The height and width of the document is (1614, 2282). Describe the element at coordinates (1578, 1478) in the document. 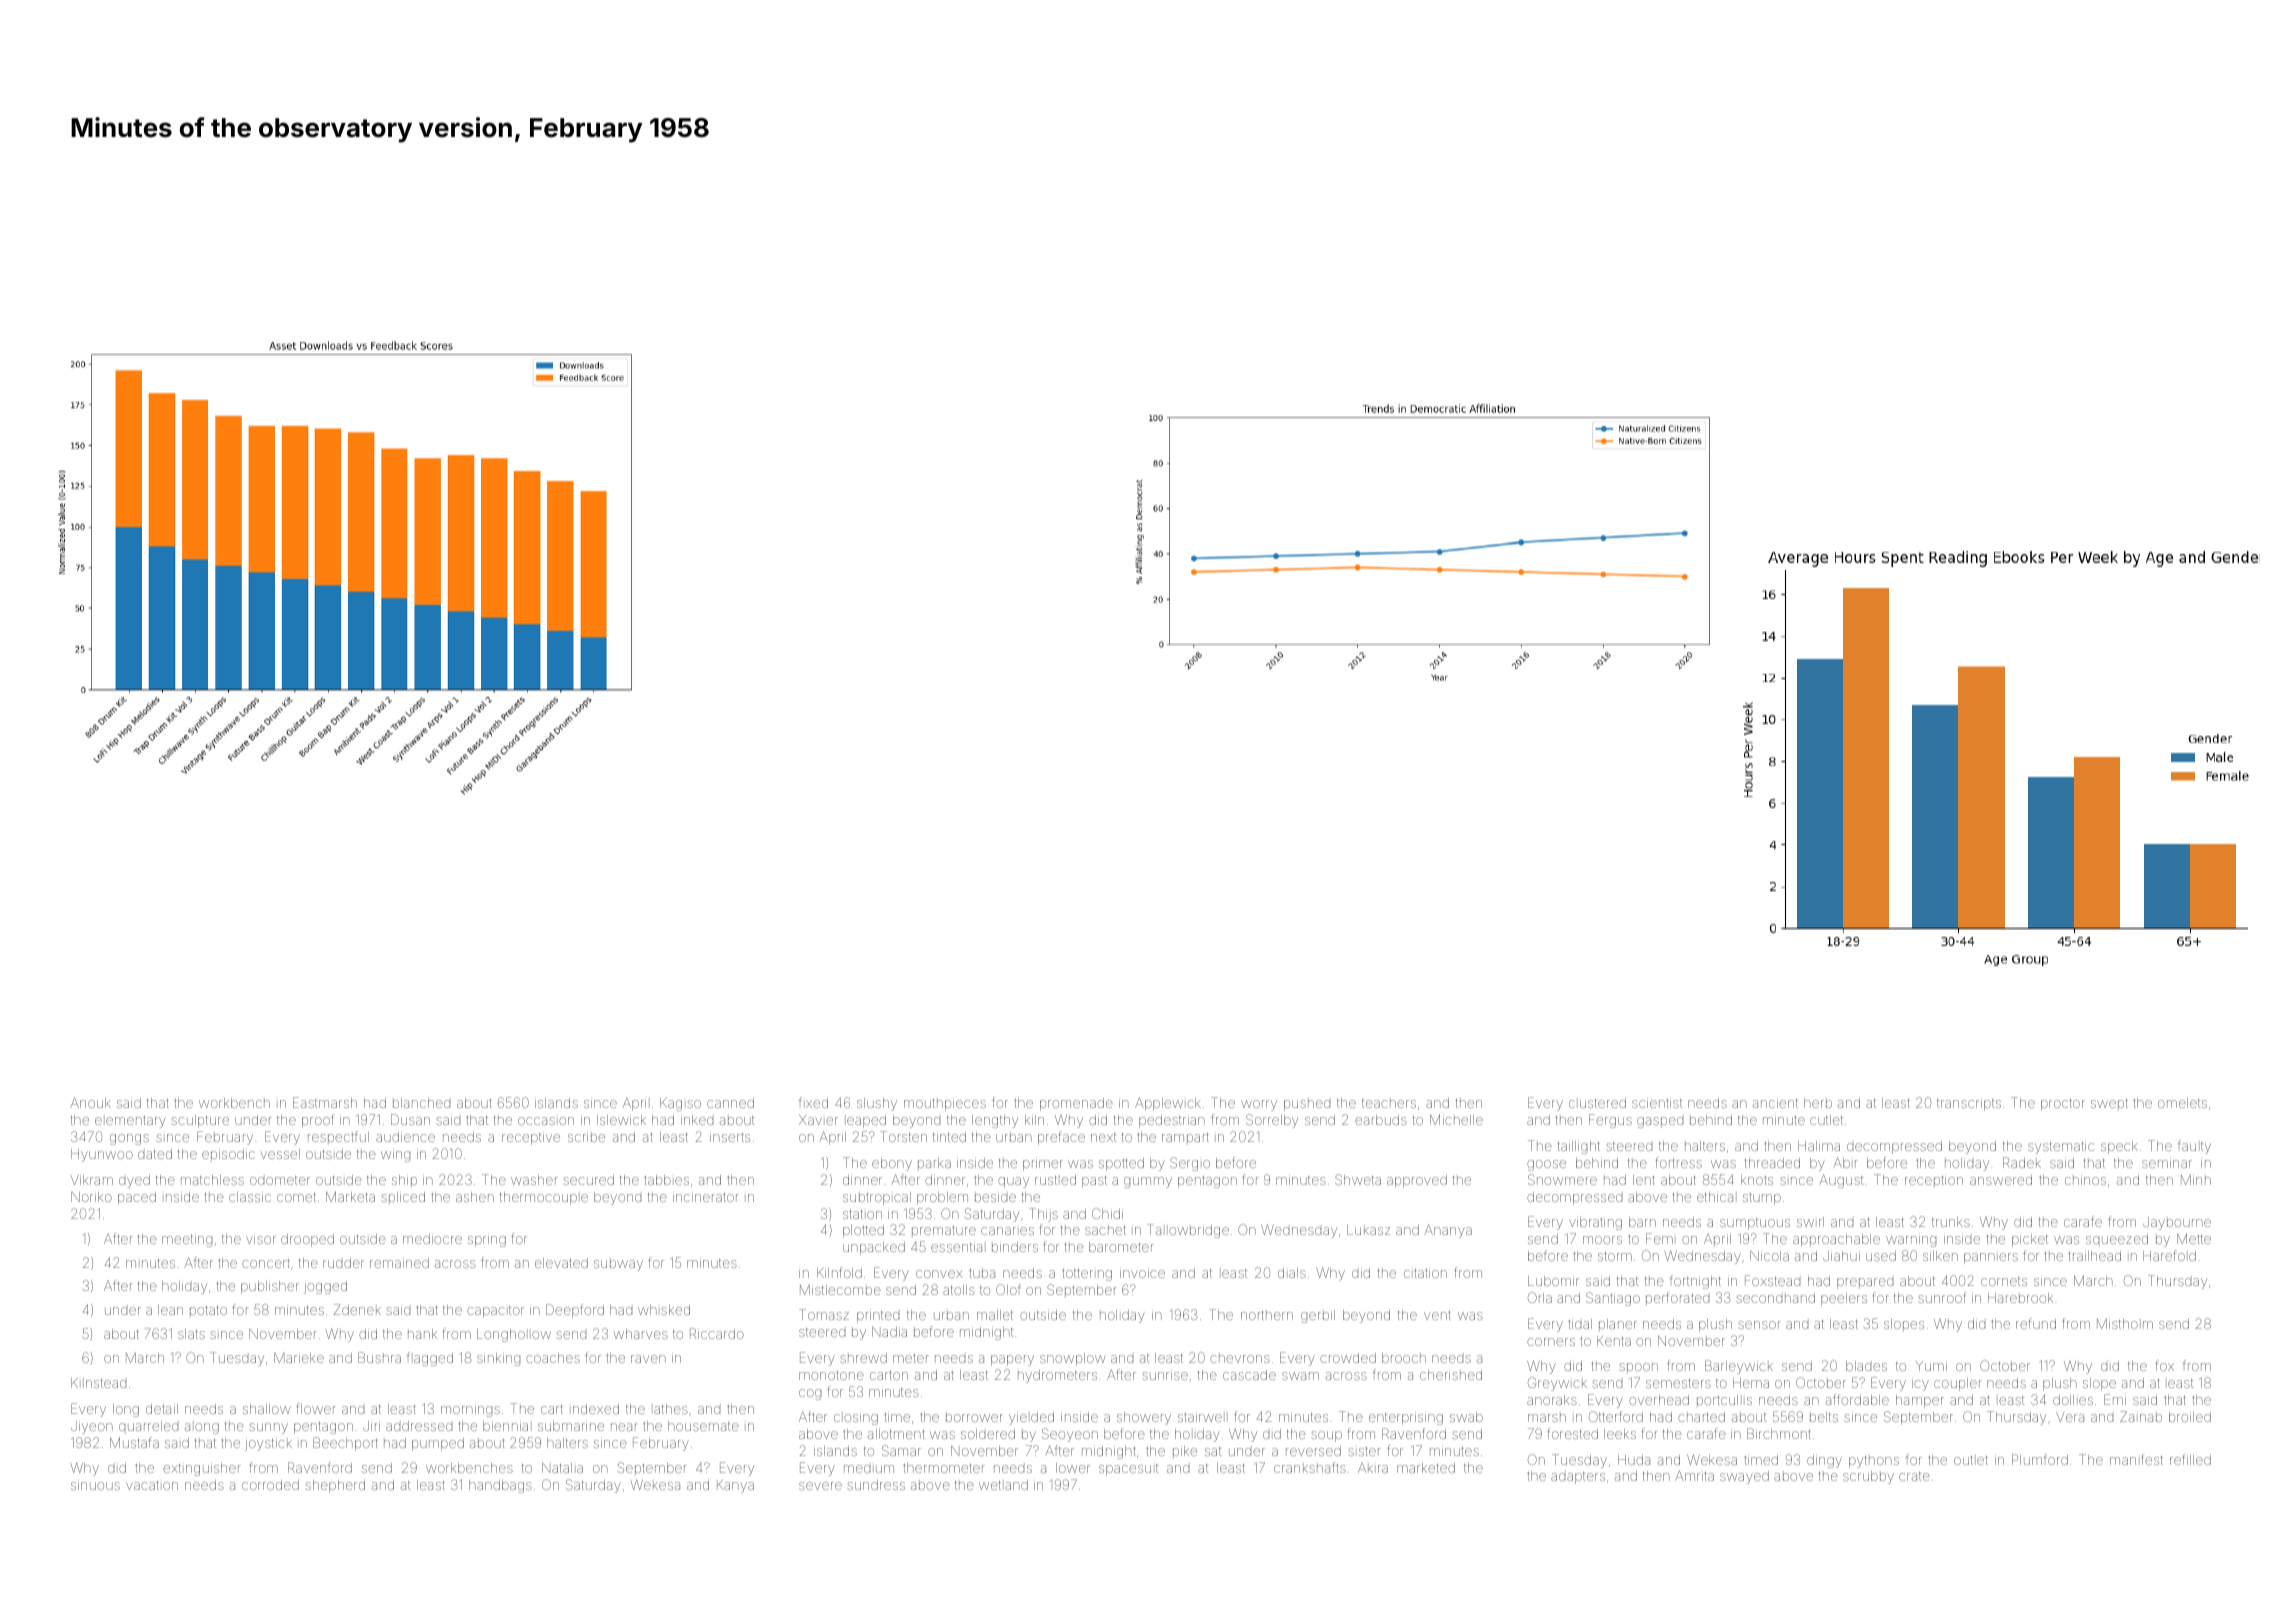

I see `adapters` at that location.
